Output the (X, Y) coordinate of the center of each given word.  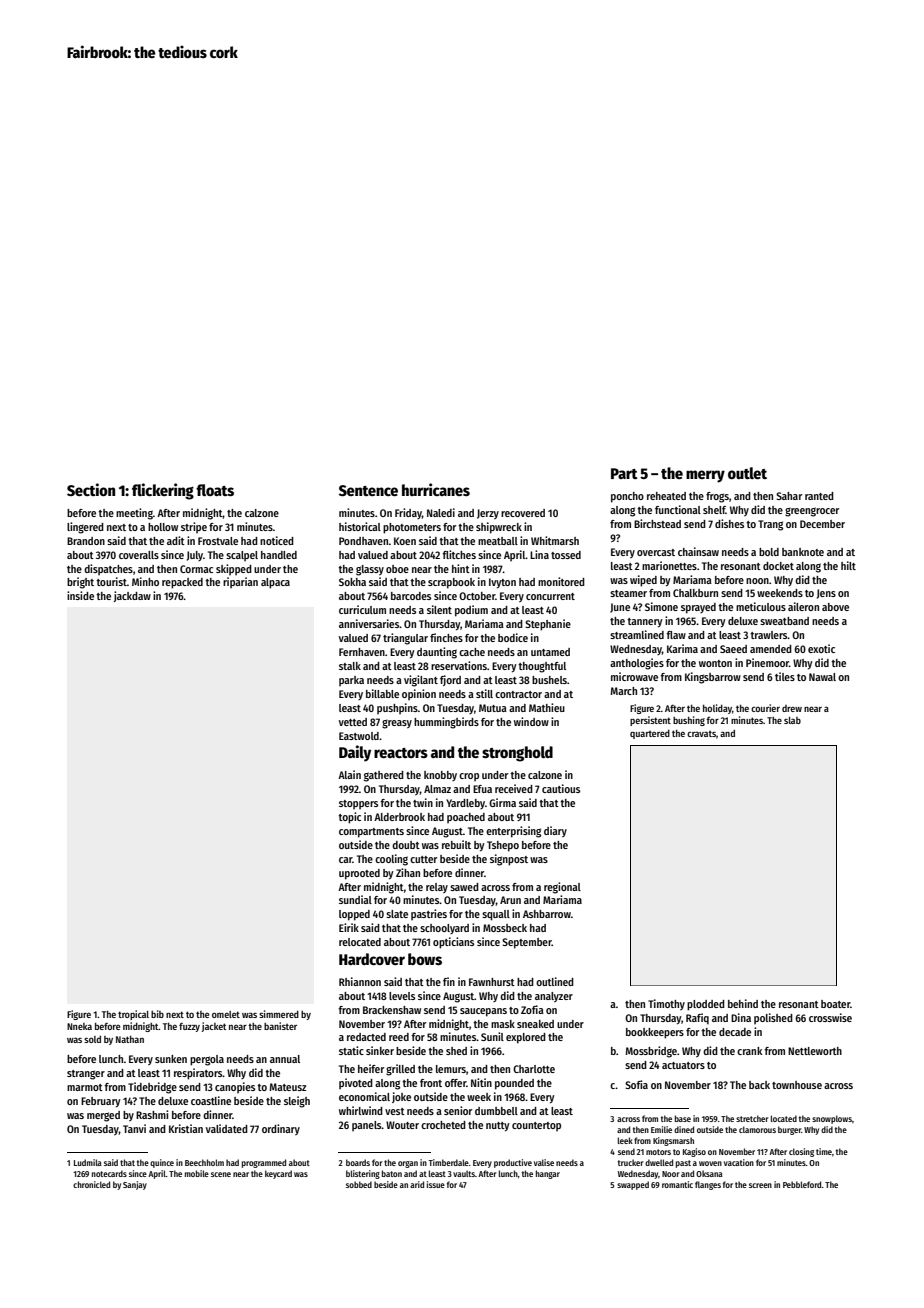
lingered (85, 528)
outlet (747, 473)
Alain (349, 774)
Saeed (733, 649)
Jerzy (488, 514)
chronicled (91, 1184)
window (531, 721)
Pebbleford (802, 1184)
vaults (464, 1173)
